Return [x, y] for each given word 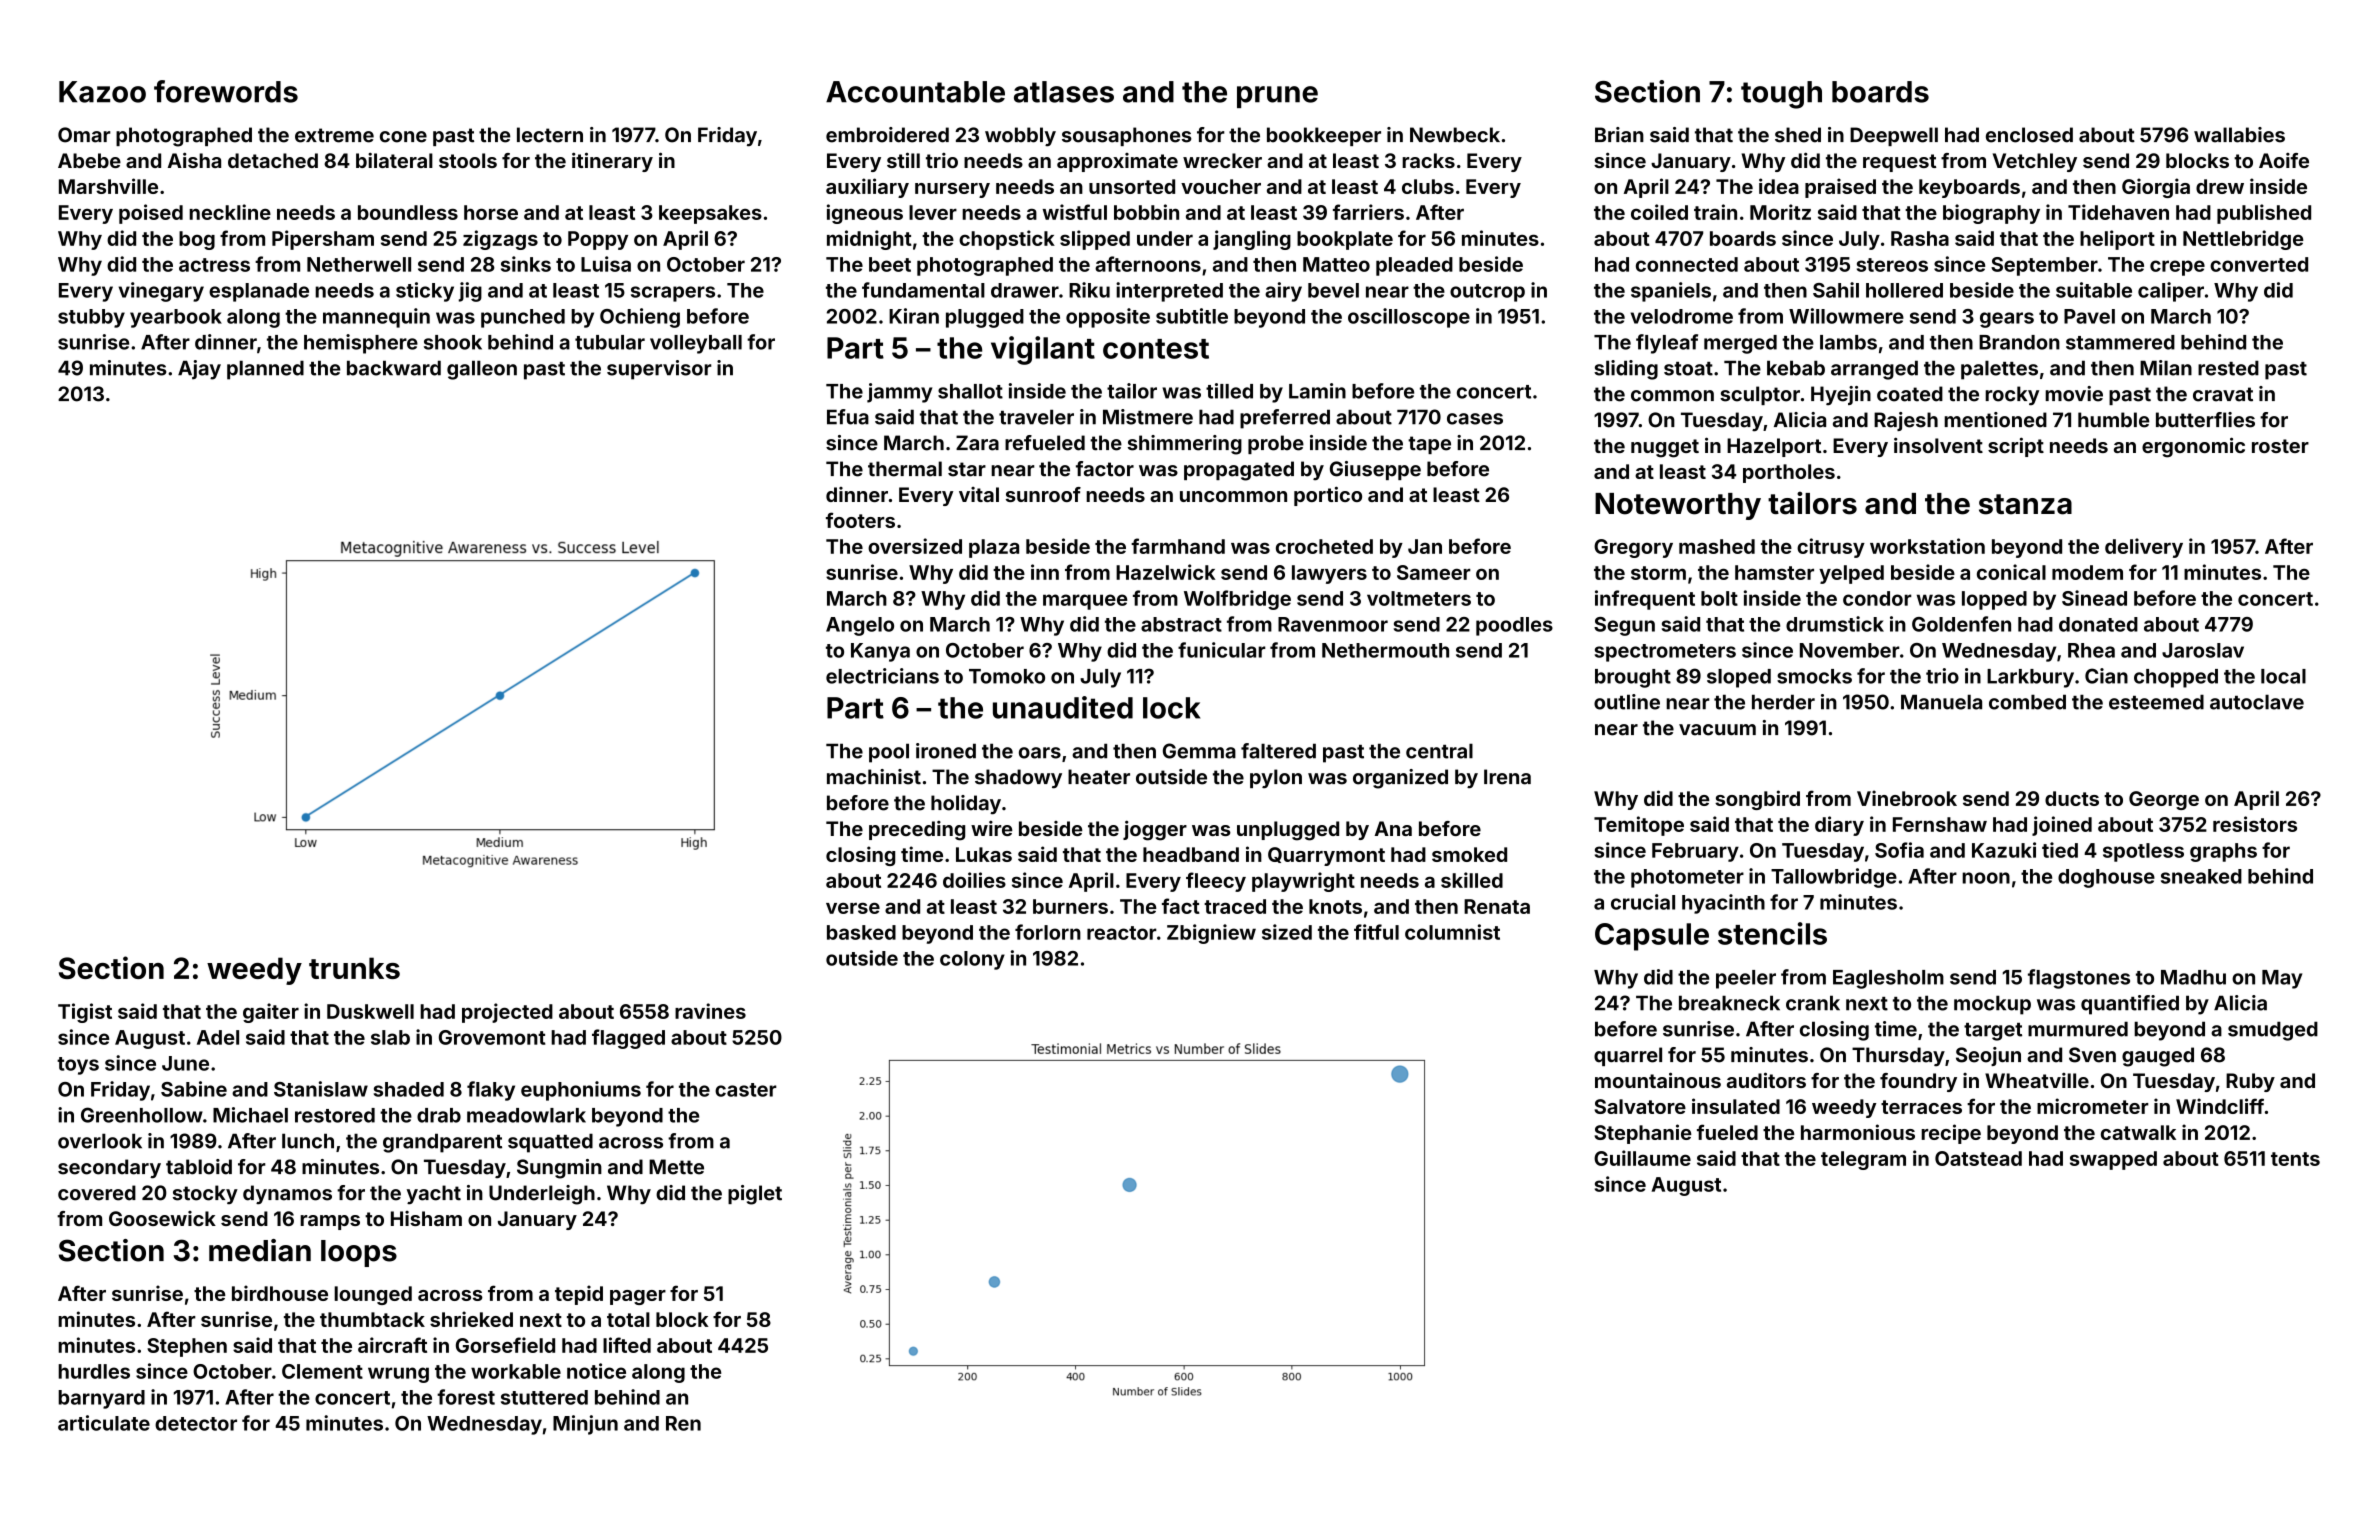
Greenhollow [142, 1115]
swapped [2113, 1160]
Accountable [915, 92]
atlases [1064, 92]
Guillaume [1642, 1158]
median [260, 1250]
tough [1781, 95]
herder [1783, 702]
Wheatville [2037, 1080]
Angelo [860, 626]
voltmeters [1419, 598]
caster [746, 1090]
